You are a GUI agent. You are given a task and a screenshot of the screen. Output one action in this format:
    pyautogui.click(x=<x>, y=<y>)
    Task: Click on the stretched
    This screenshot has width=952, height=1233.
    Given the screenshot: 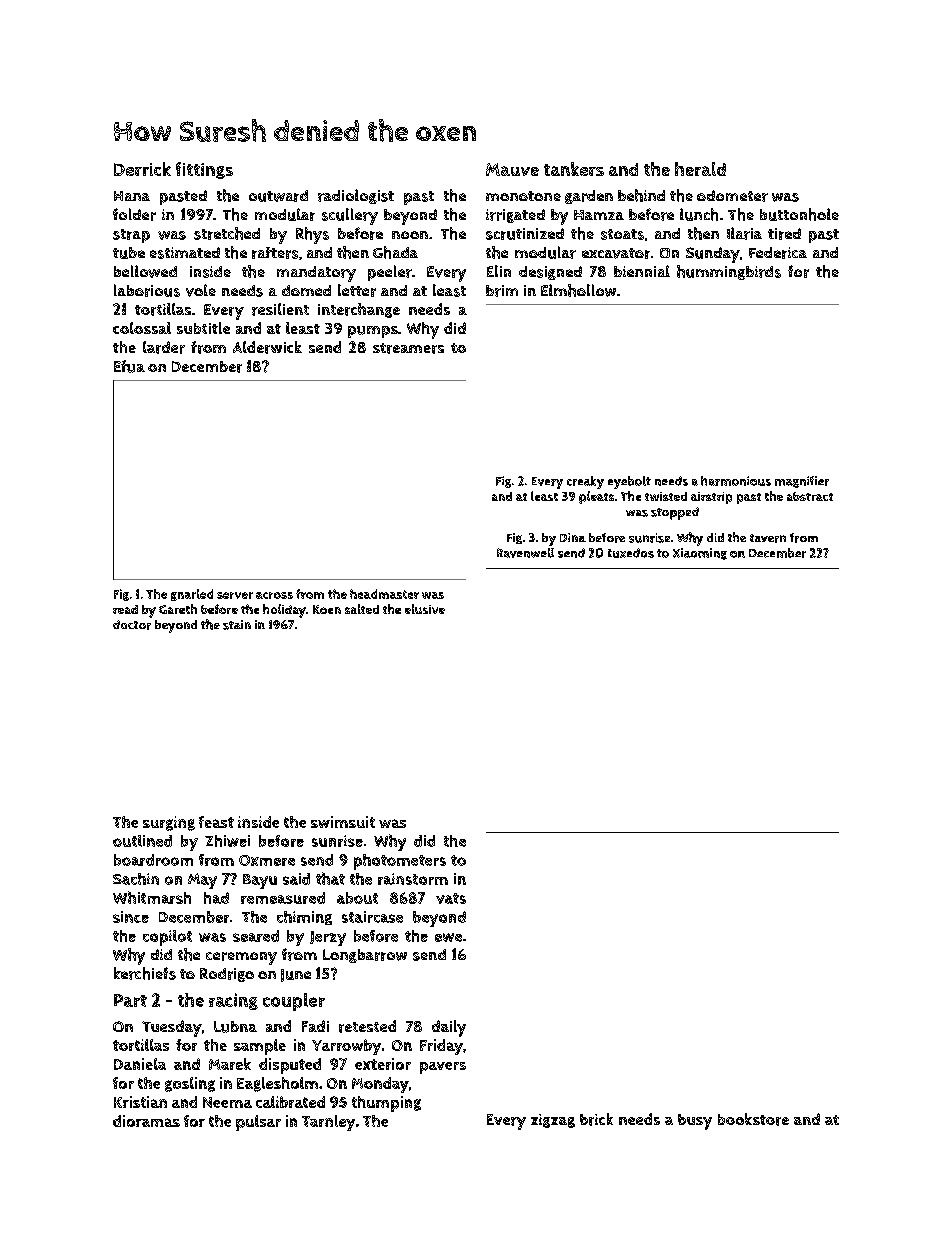 What is the action you would take?
    pyautogui.click(x=227, y=233)
